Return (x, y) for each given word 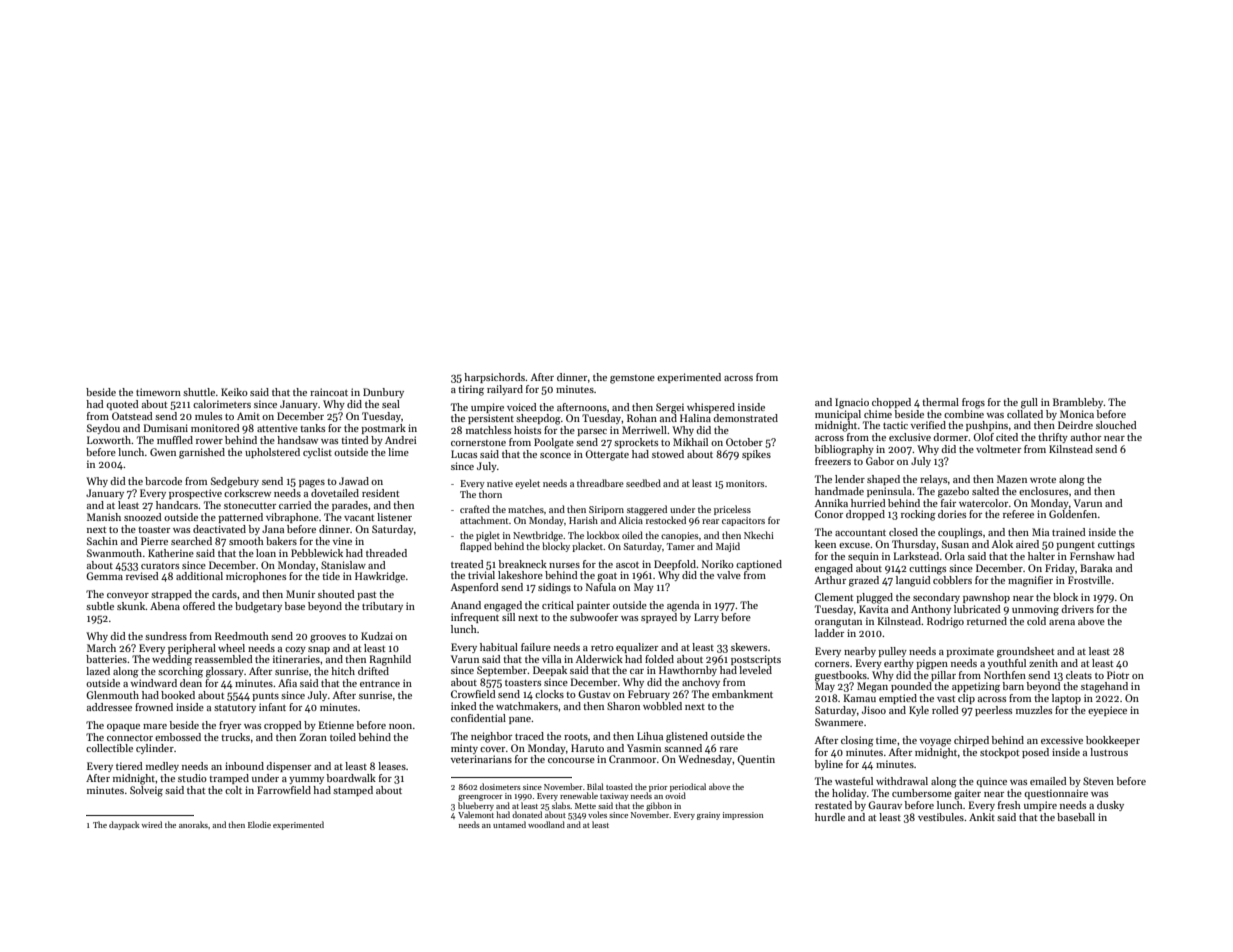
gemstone (632, 379)
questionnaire (1056, 794)
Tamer (681, 546)
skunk (131, 606)
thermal (940, 402)
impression (743, 816)
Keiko (234, 392)
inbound (244, 766)
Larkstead (916, 556)
